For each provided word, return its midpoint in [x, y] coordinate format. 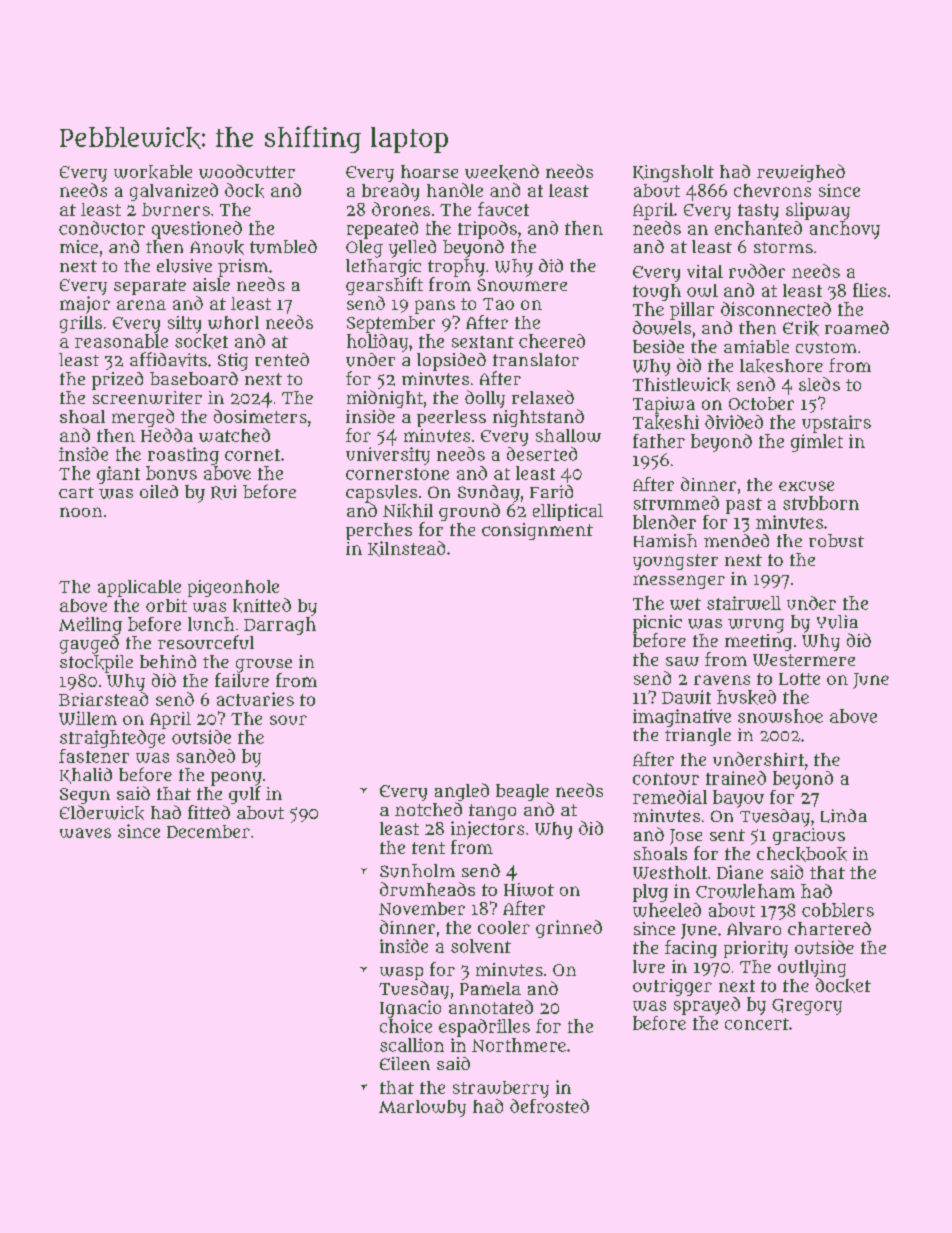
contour [666, 779]
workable [153, 172]
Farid [551, 491]
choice [406, 1026]
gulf [245, 795]
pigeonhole [233, 588]
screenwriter [147, 397]
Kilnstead [406, 549]
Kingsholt [673, 173]
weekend [502, 172]
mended [736, 540]
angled [462, 792]
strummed [676, 503]
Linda [844, 816]
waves [85, 833]
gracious [809, 836]
